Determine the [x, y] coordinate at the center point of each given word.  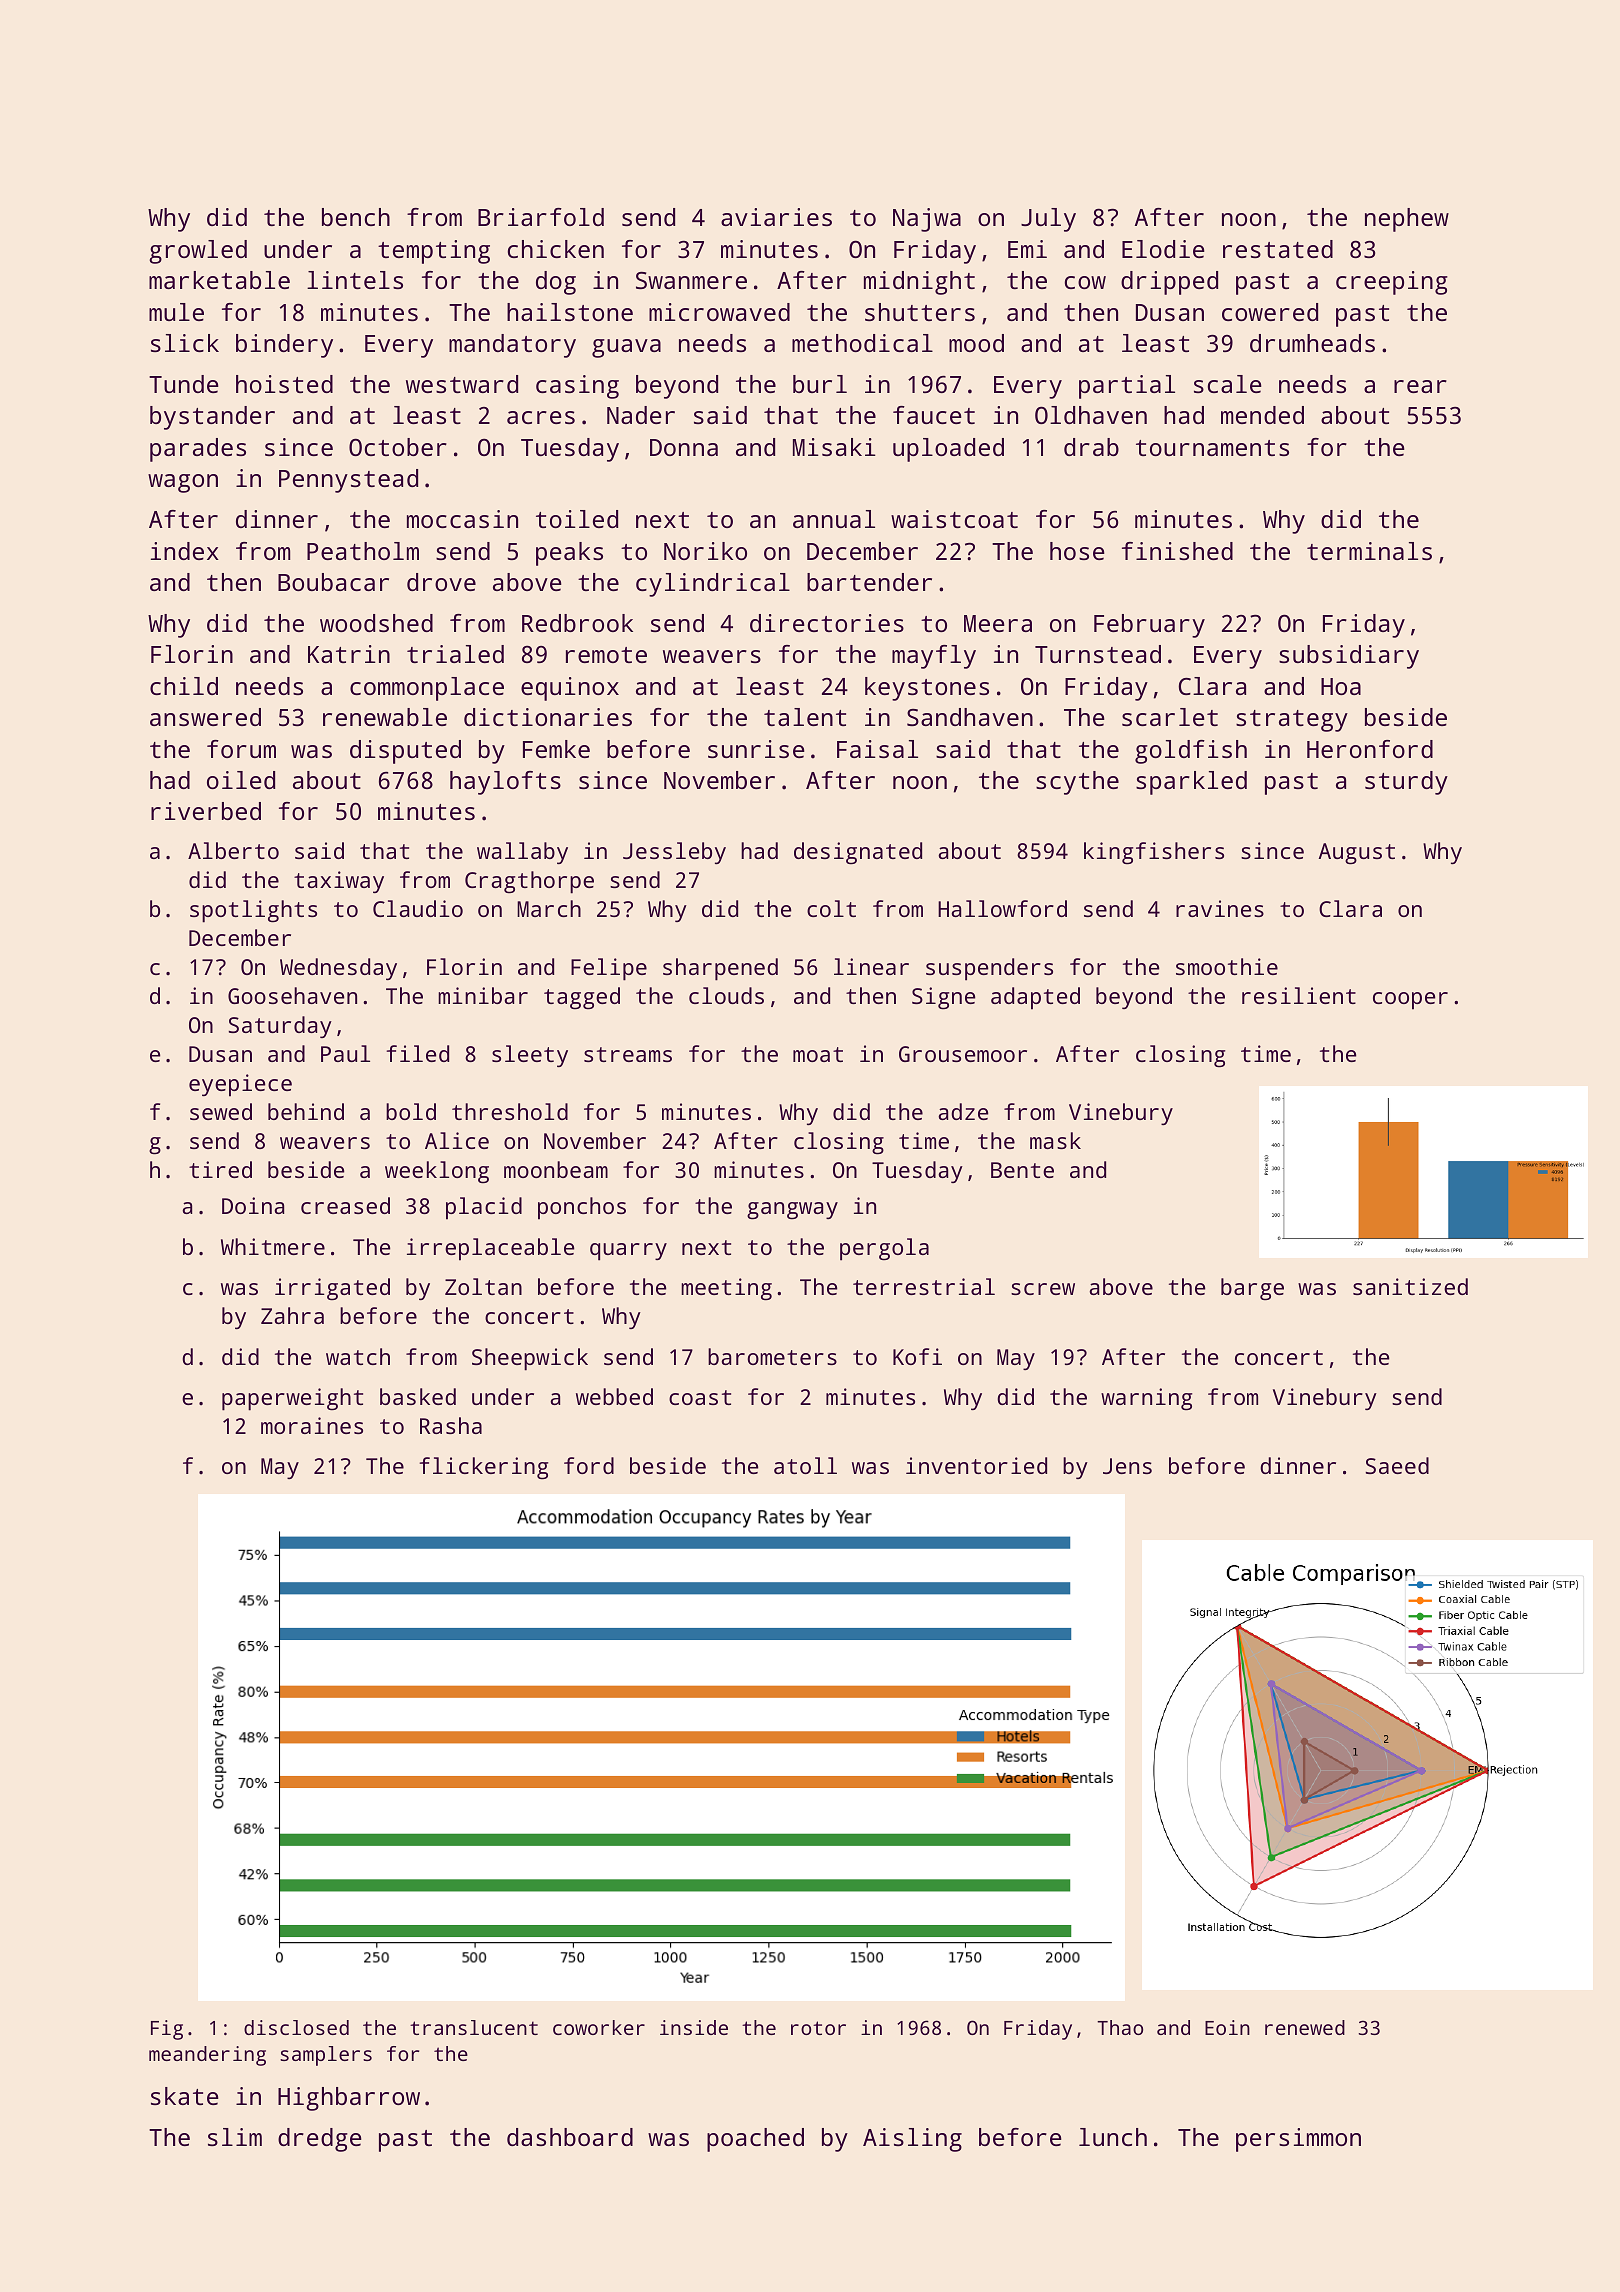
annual [834, 519]
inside [694, 2027]
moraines [312, 1425]
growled [198, 252]
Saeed [1397, 1465]
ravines [1220, 908]
